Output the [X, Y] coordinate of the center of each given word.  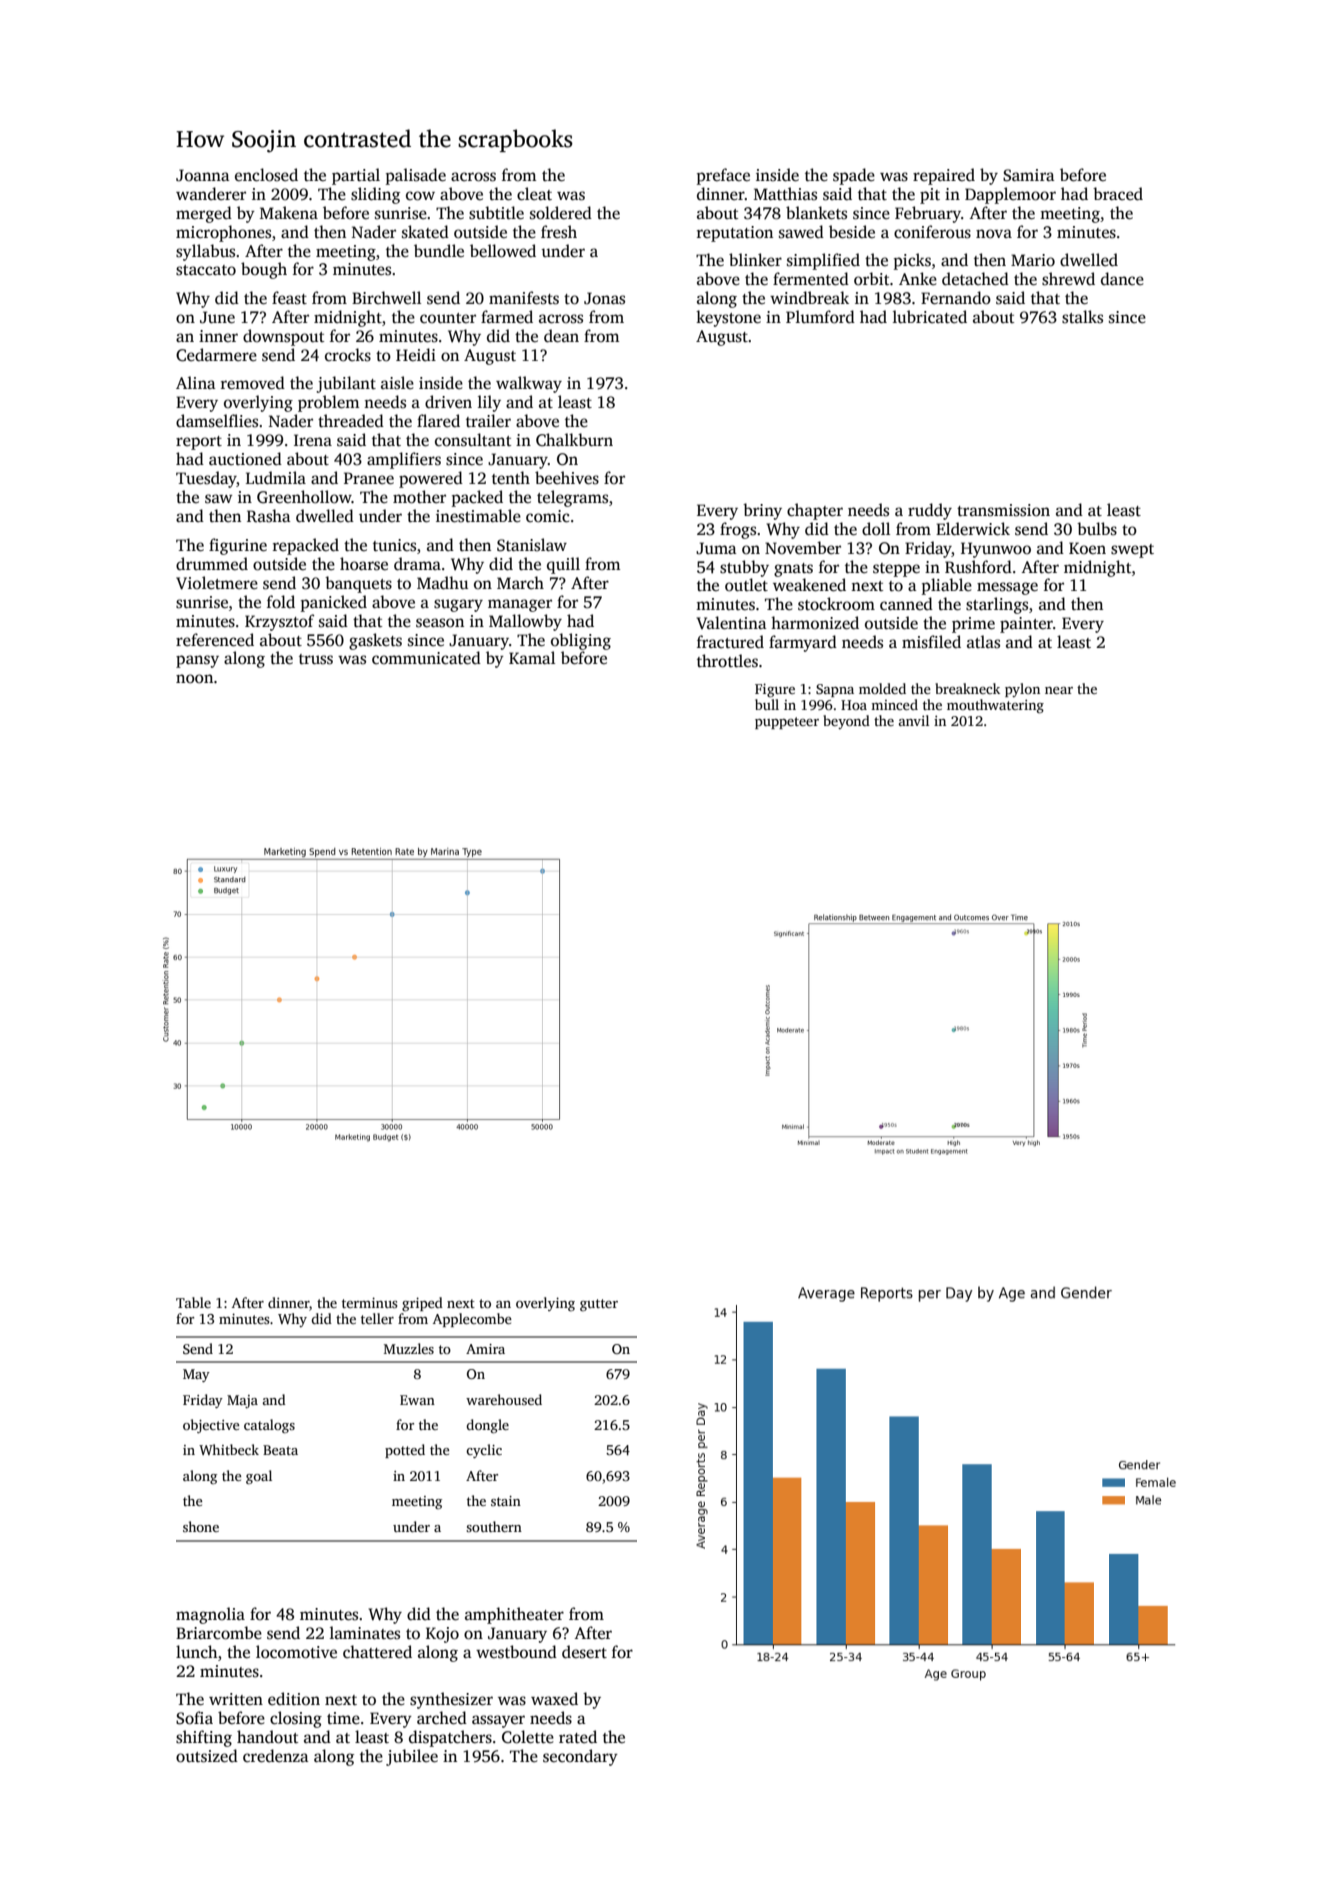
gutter [599, 1305]
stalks [1082, 317]
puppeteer [787, 723]
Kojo [442, 1635]
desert [584, 1652]
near [1059, 690]
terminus [370, 1302]
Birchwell [386, 297]
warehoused [504, 1399]
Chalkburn [574, 440]
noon [194, 679]
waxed [554, 1698]
